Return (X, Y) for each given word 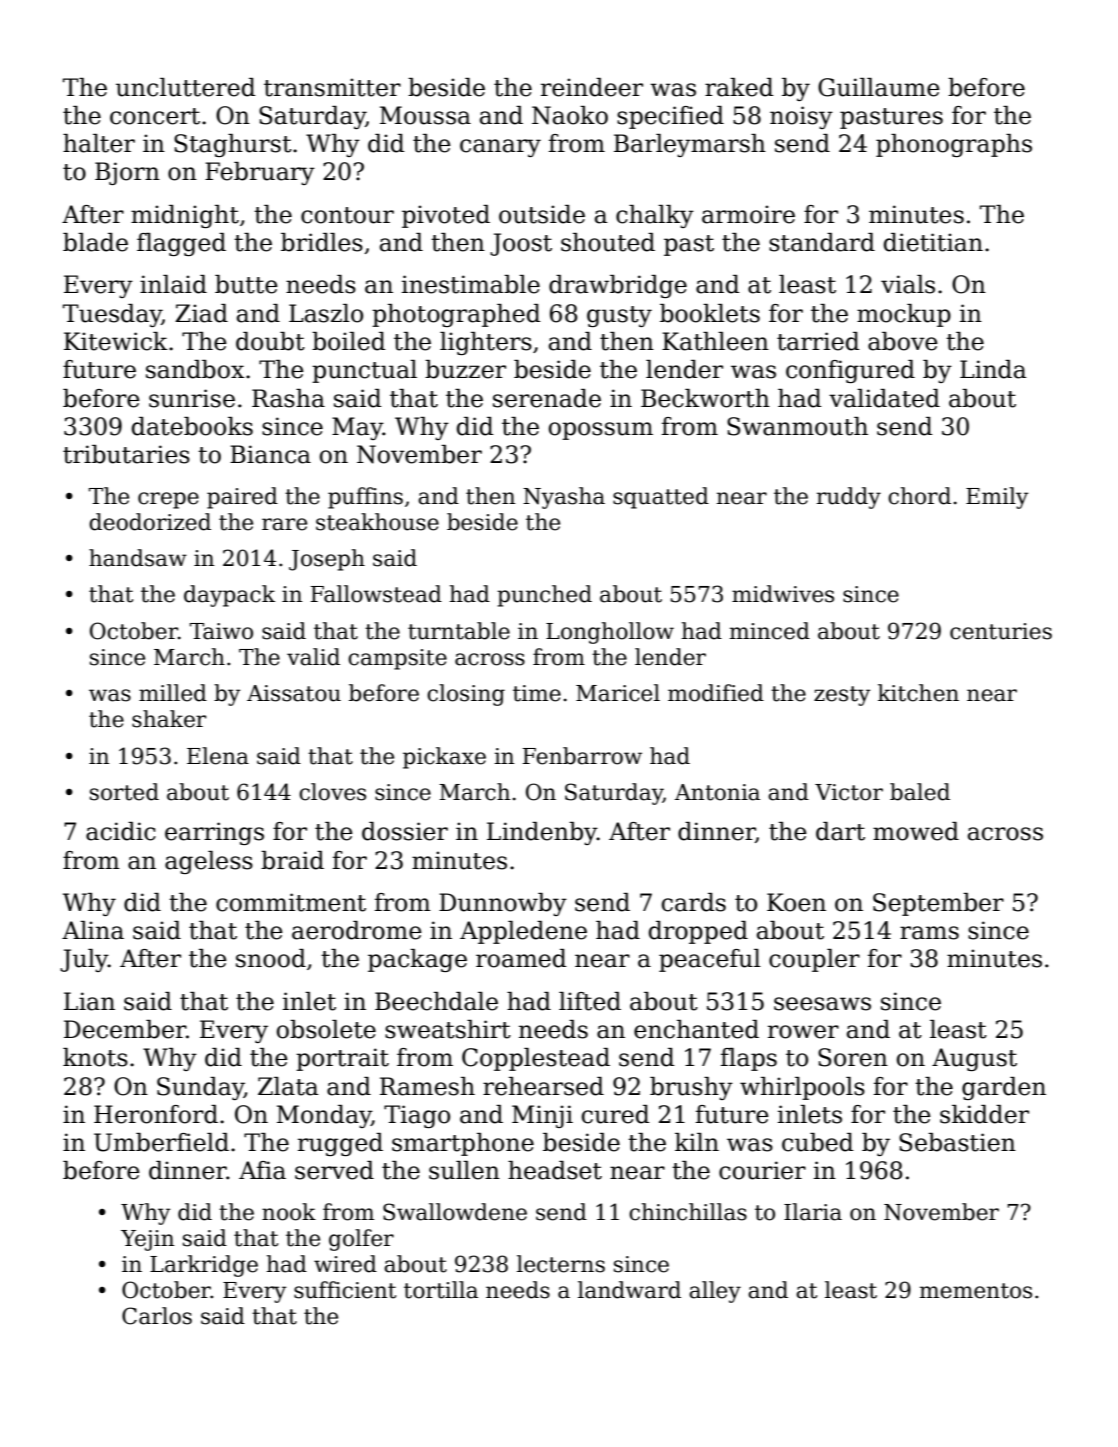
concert (155, 116)
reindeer (592, 87)
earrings (214, 833)
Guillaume (879, 87)
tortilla (441, 1290)
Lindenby (542, 833)
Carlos (157, 1316)
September (938, 904)
